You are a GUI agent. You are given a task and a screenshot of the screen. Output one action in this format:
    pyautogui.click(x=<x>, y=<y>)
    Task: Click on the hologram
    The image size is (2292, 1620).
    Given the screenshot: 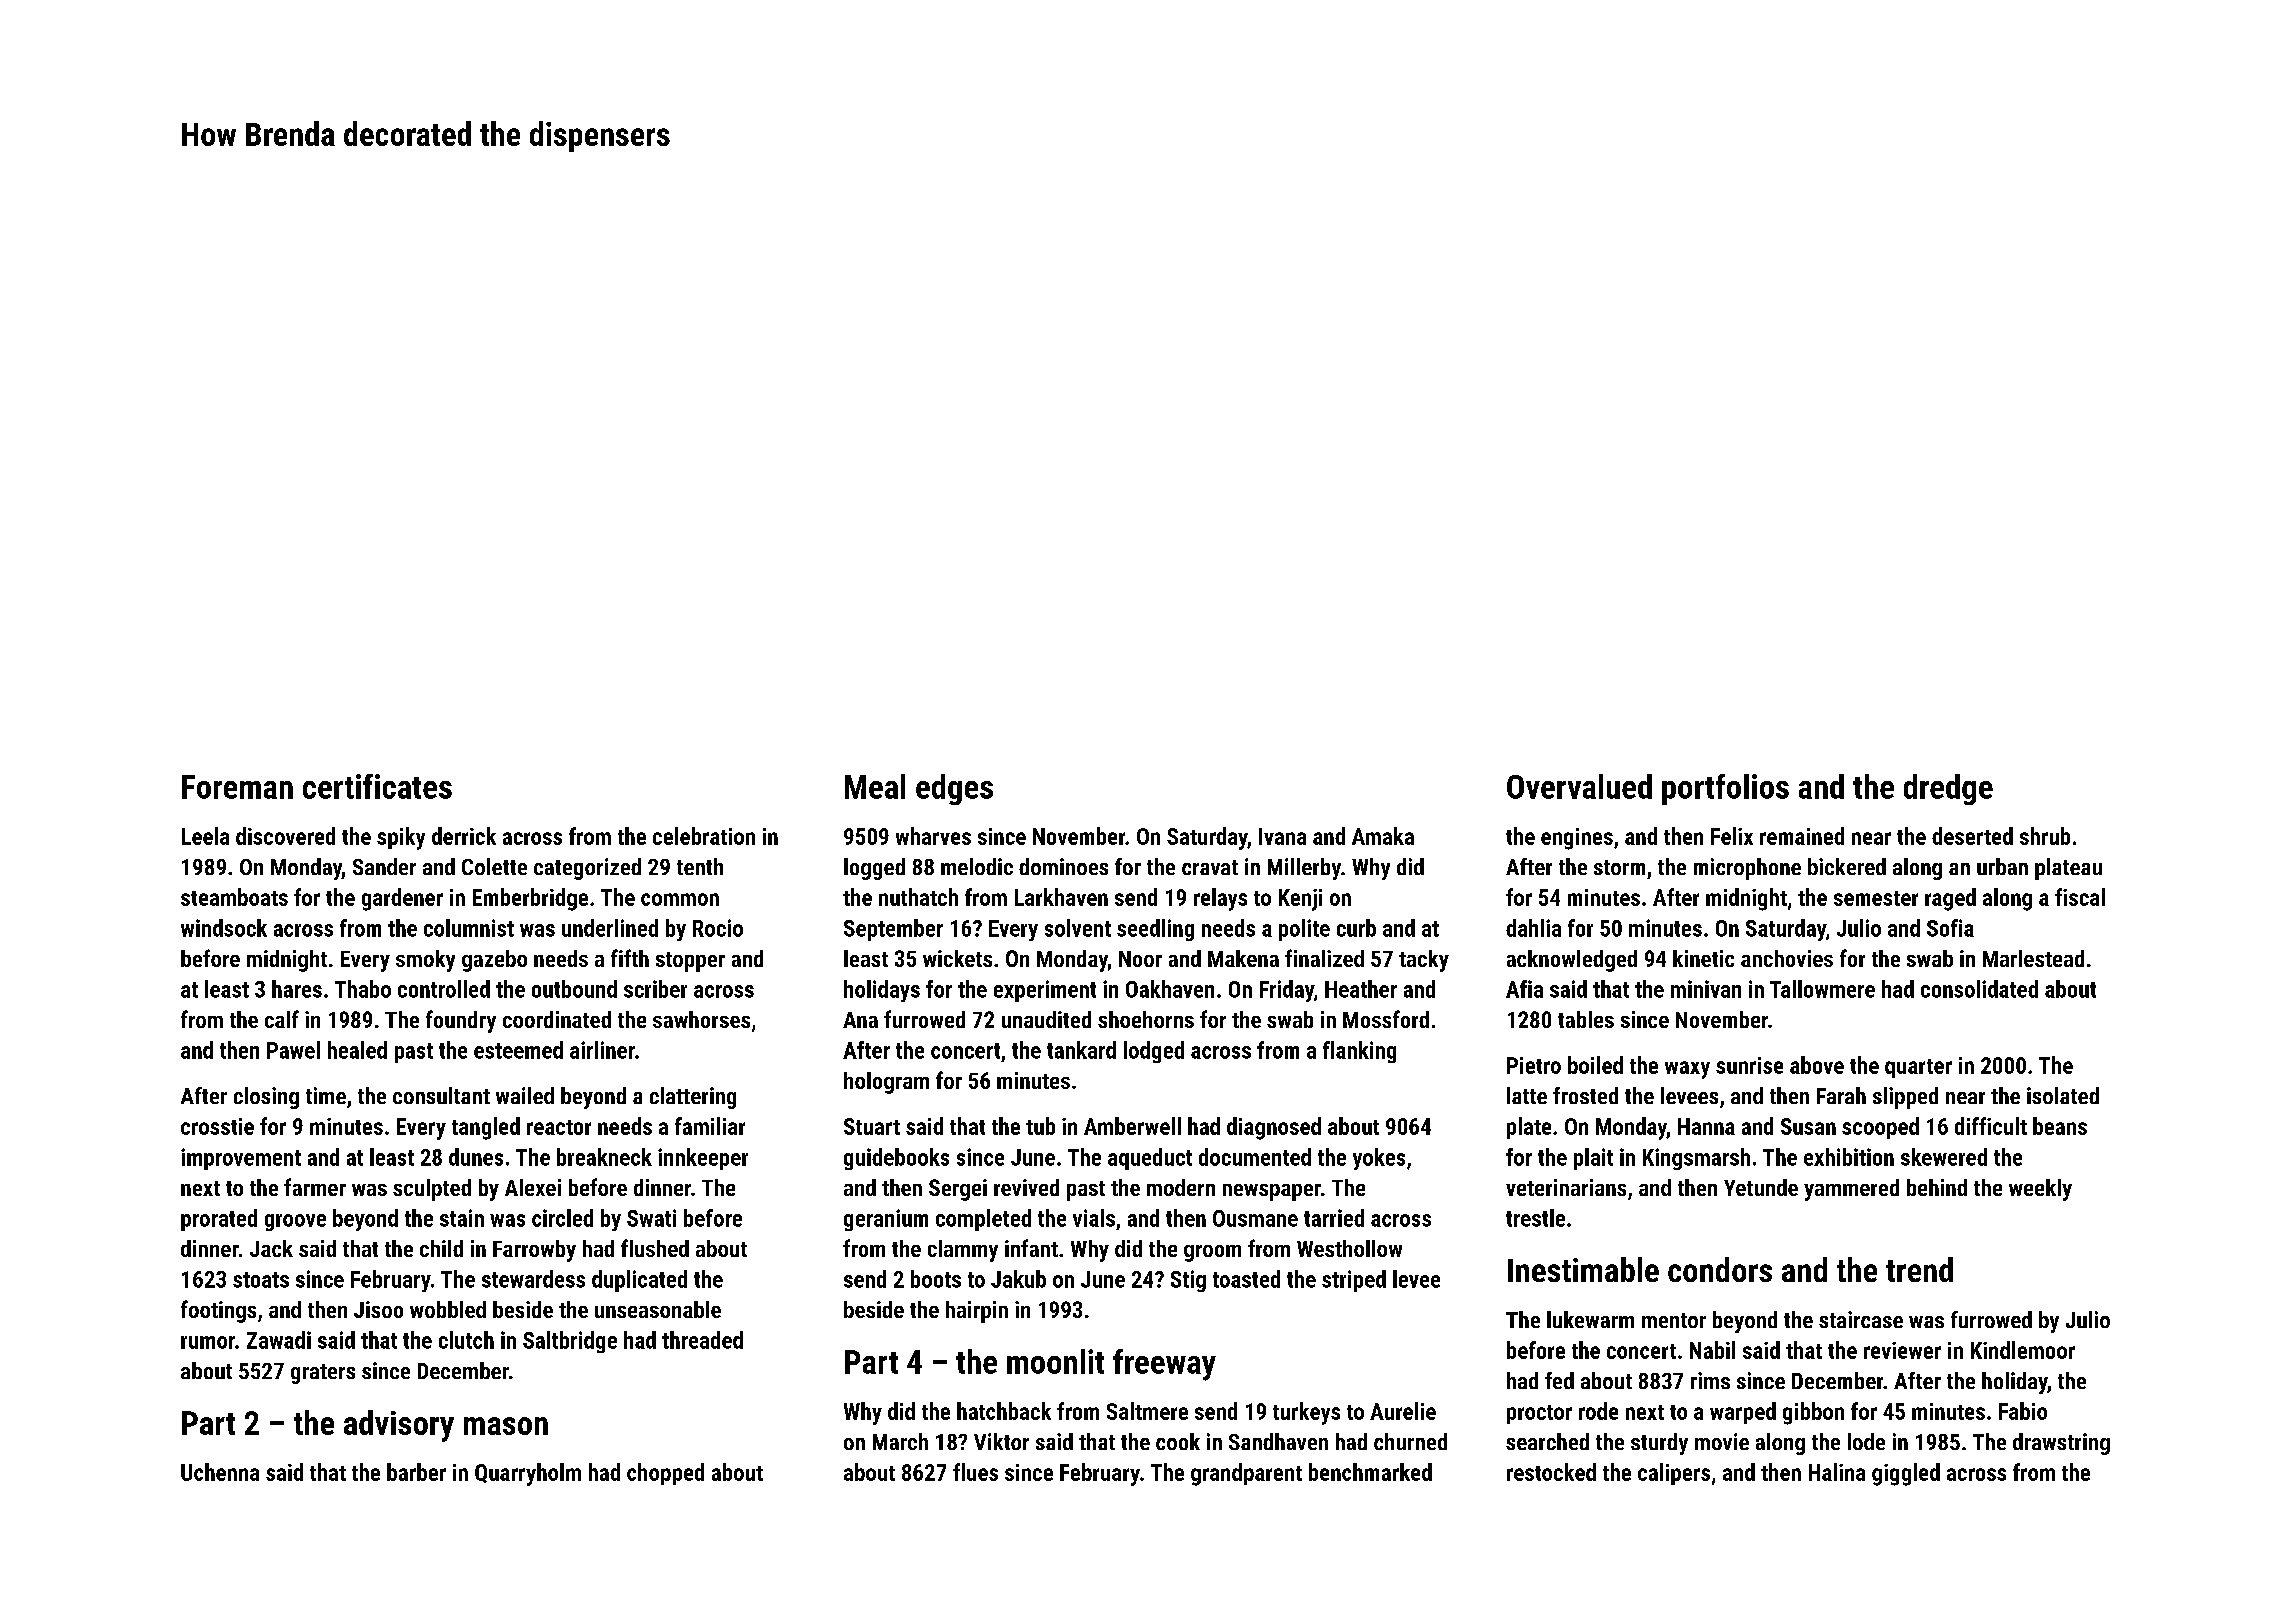 What is the action you would take?
    pyautogui.click(x=886, y=1083)
